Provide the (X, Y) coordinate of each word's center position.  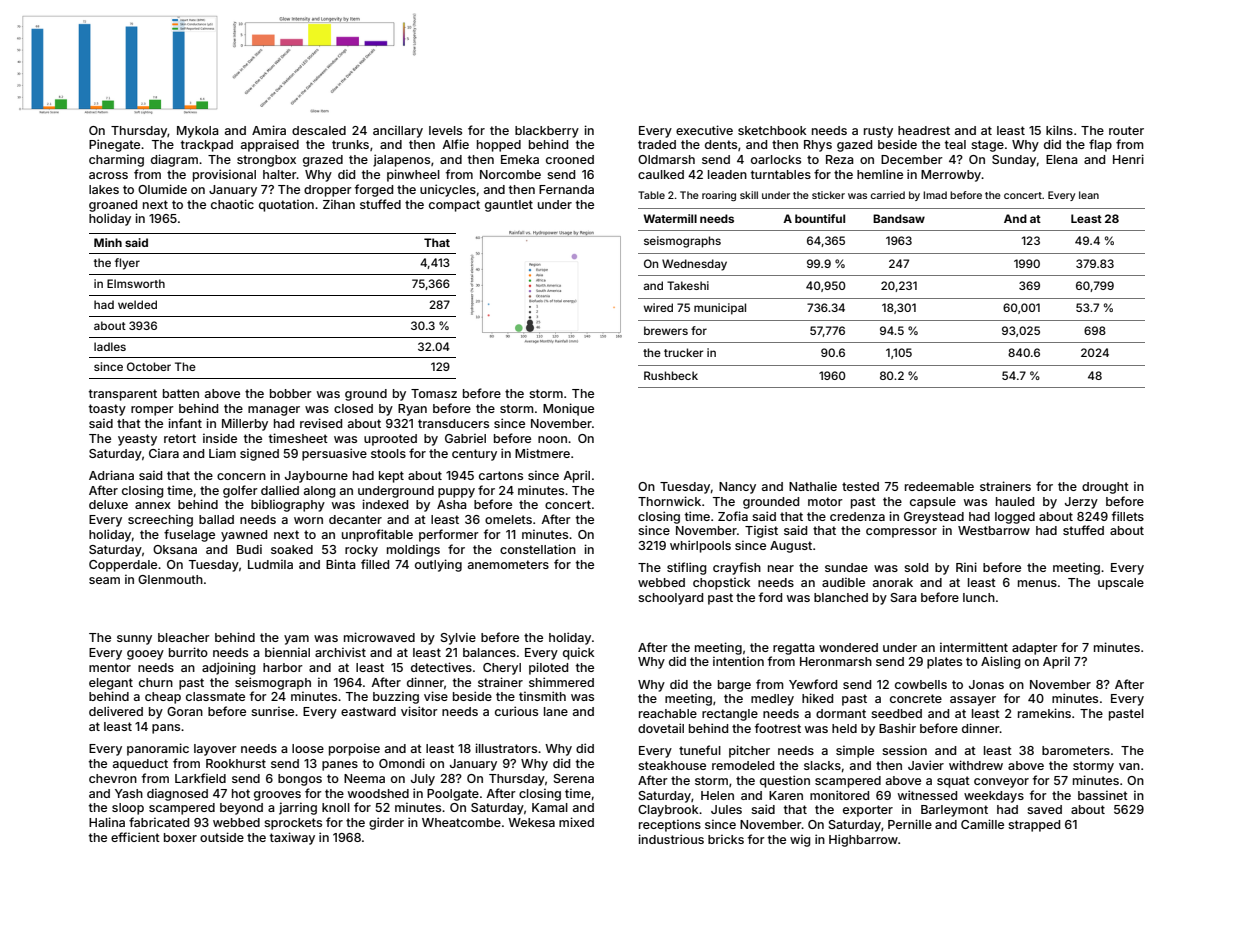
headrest (924, 130)
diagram (174, 160)
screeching (160, 520)
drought (1105, 488)
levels (445, 130)
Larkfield (200, 778)
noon (552, 439)
